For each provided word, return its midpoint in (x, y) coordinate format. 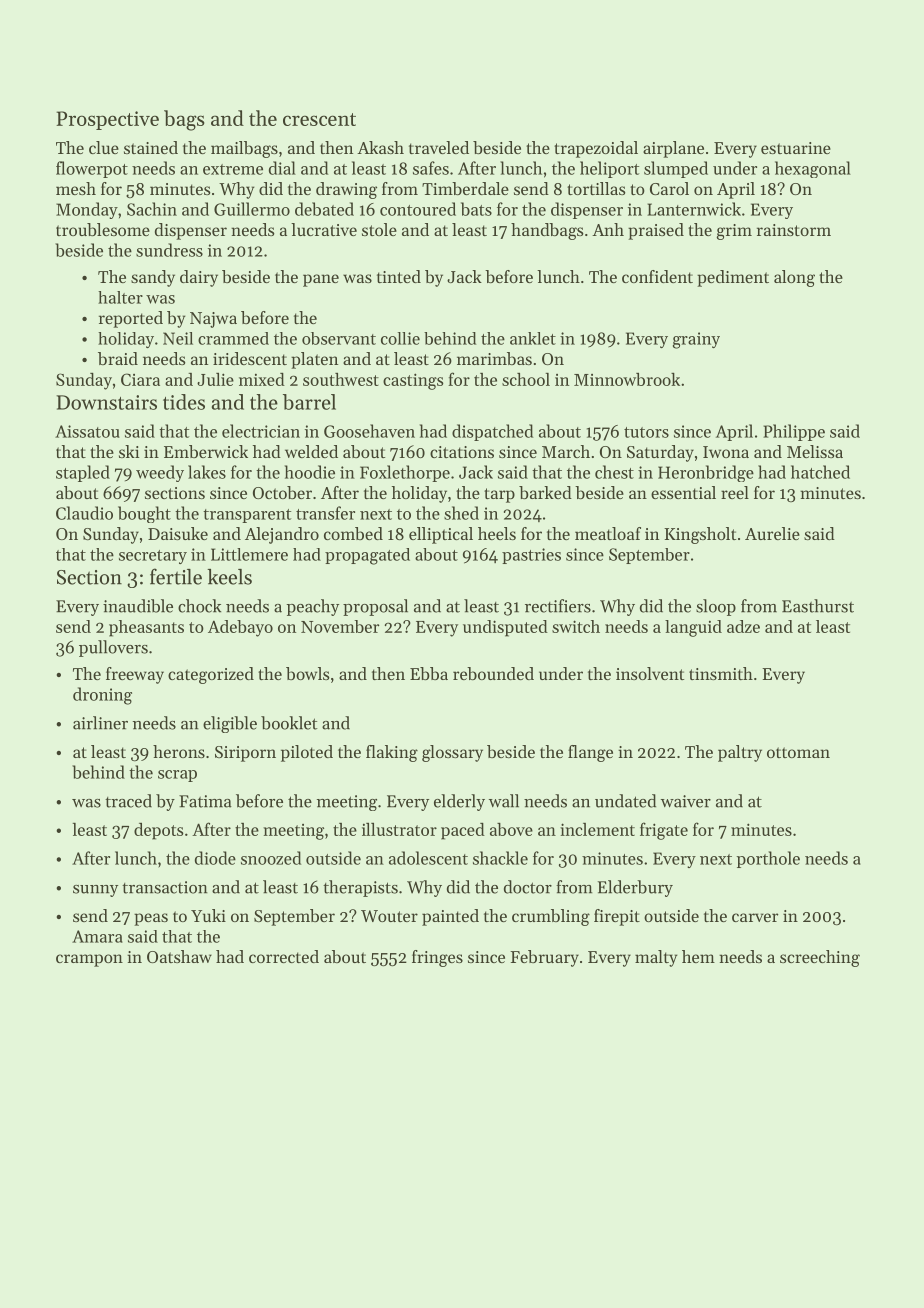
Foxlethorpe (405, 473)
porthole (768, 859)
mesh (76, 188)
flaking (392, 753)
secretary (153, 557)
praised (656, 231)
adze (743, 626)
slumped (676, 169)
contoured (418, 209)
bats (476, 209)
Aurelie (772, 533)
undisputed (505, 628)
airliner (100, 723)
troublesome (103, 229)
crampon (89, 960)
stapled (83, 473)
